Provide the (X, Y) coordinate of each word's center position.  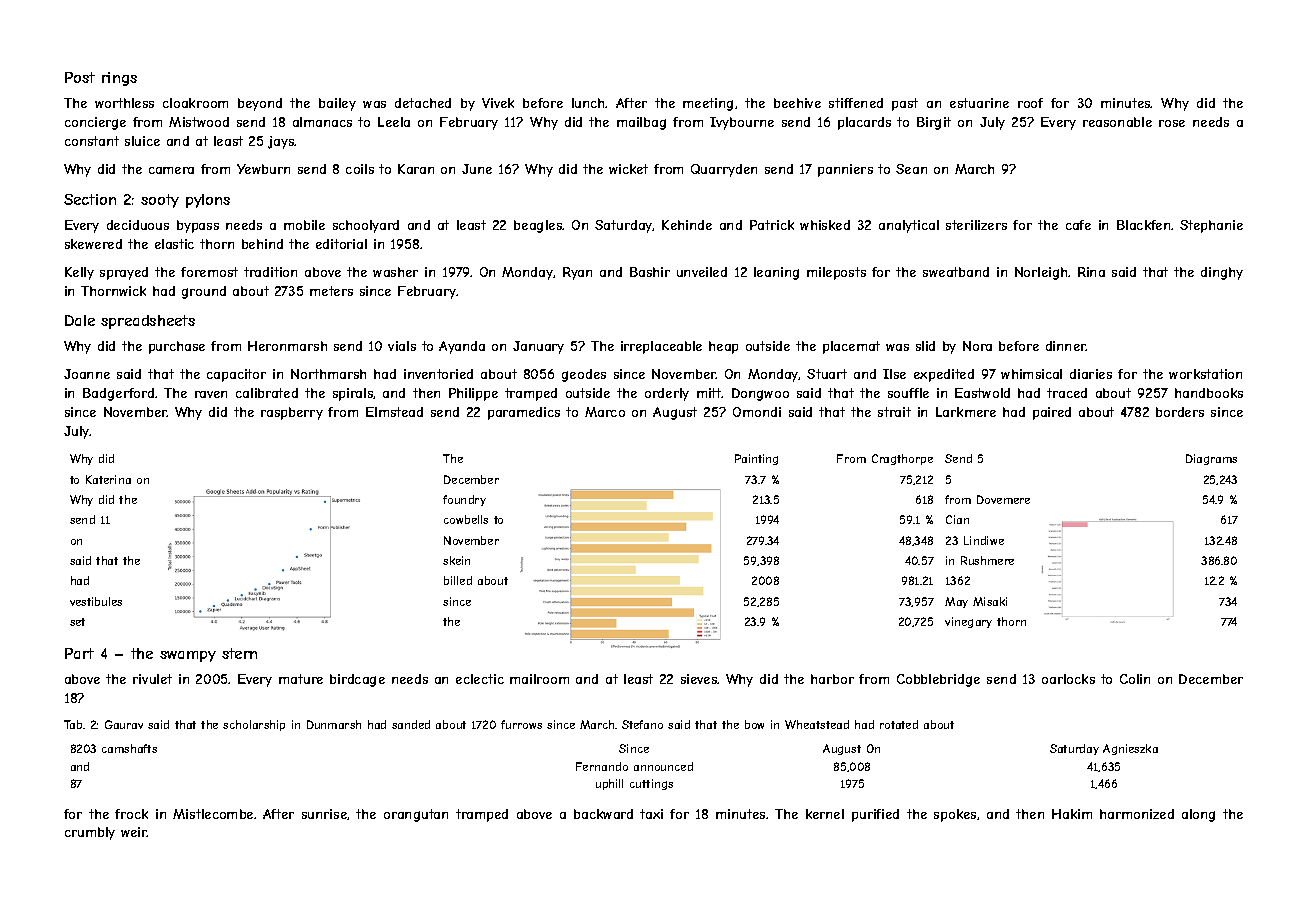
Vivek (498, 103)
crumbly (90, 833)
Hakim (1072, 814)
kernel (825, 814)
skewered (93, 244)
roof (1030, 103)
